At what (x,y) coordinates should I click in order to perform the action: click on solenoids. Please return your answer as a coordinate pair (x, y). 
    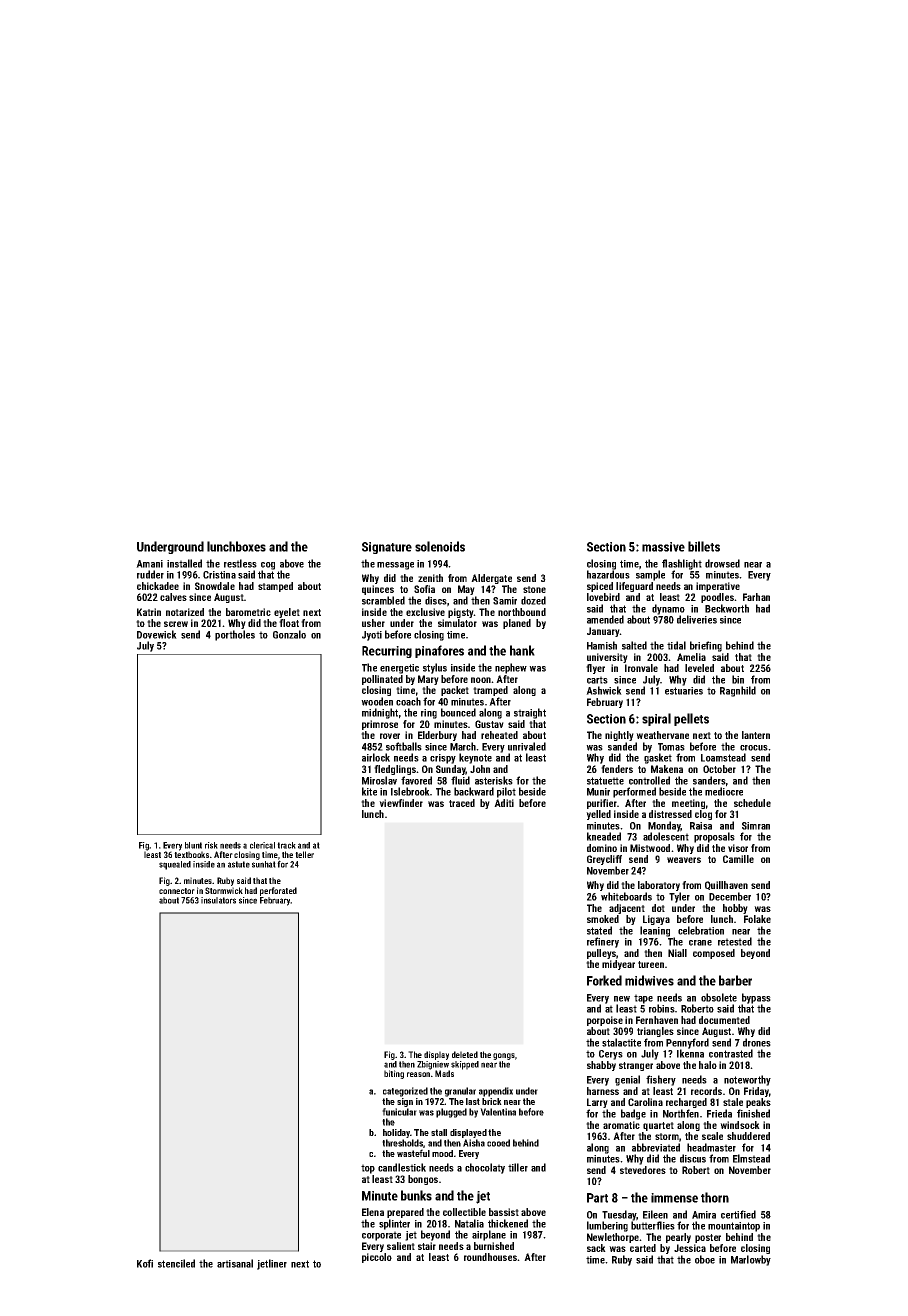
    Looking at the image, I should click on (440, 546).
